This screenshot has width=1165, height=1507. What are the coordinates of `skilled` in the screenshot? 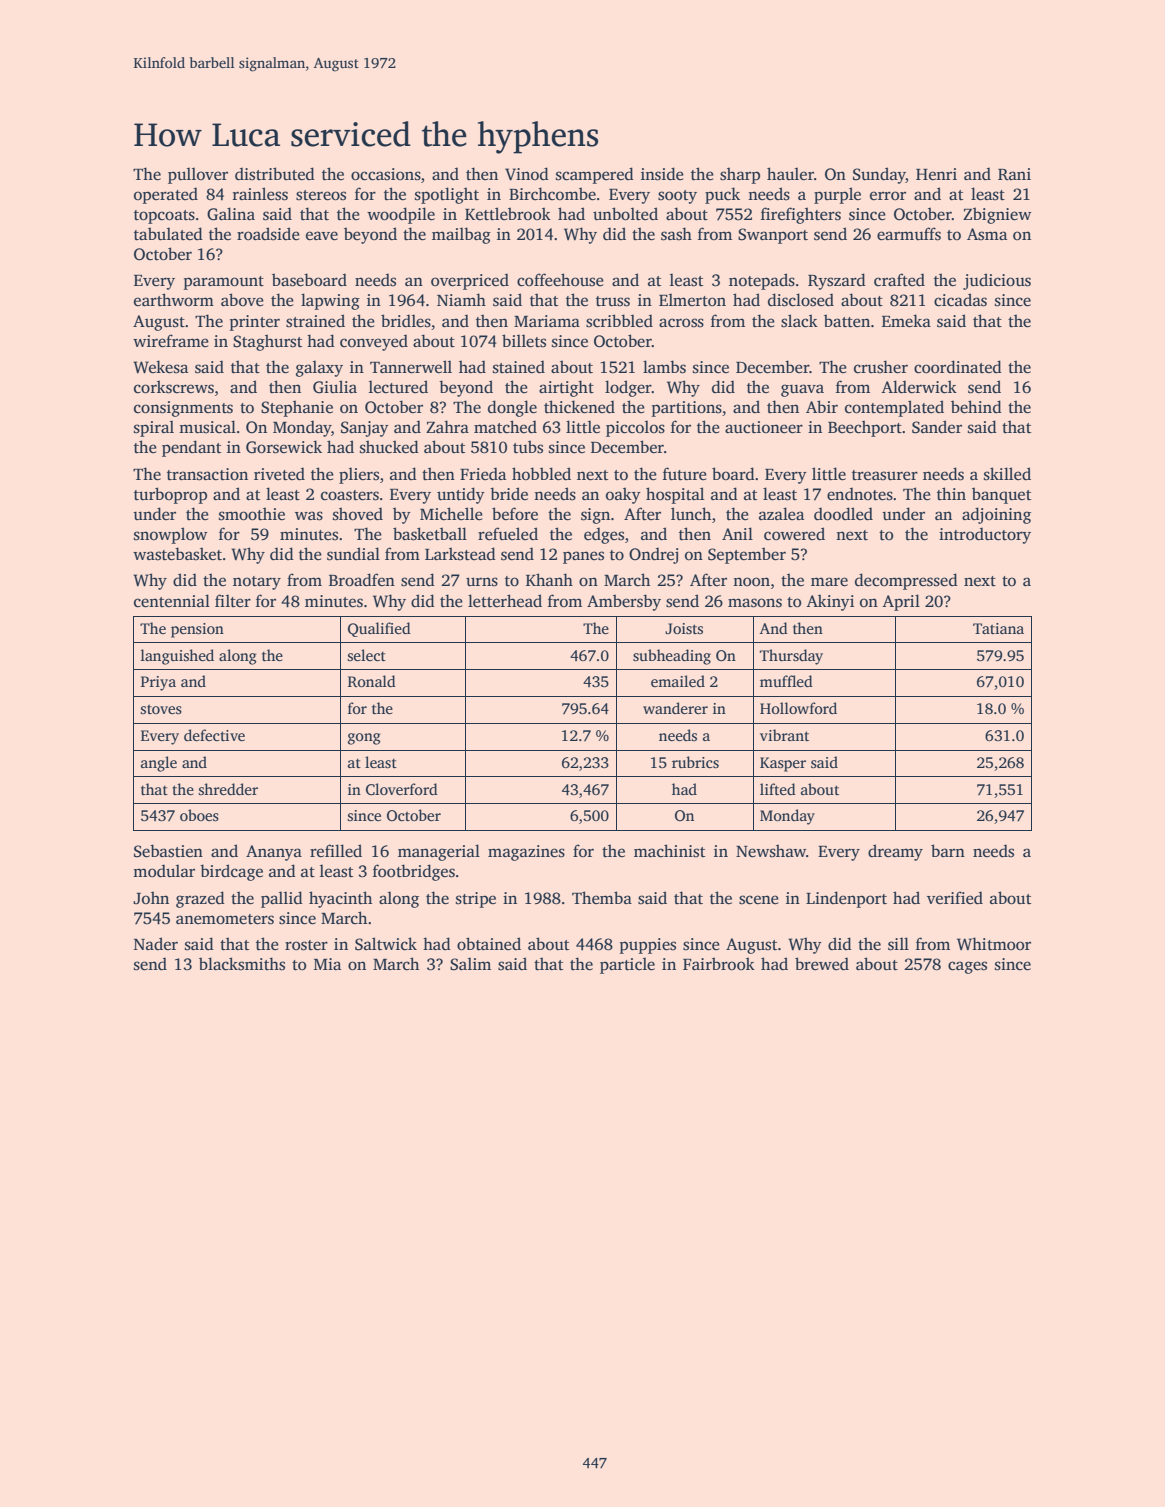 It's located at (1007, 474).
